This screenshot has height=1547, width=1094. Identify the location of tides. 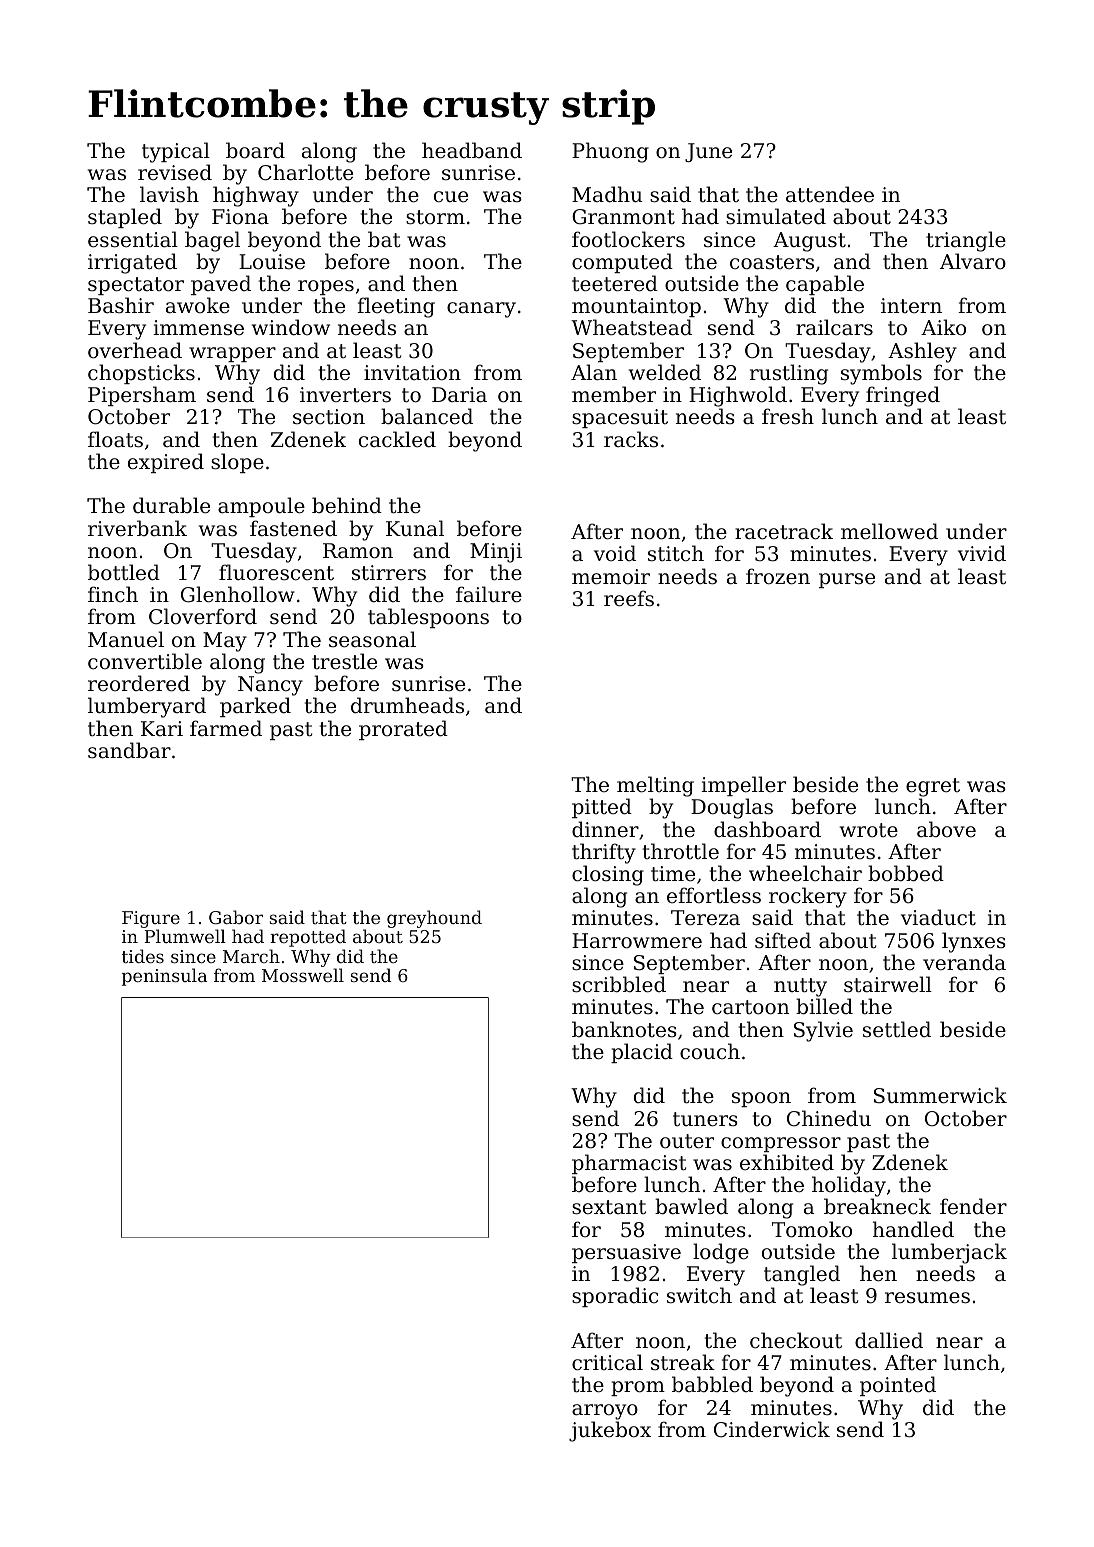
(143, 956).
